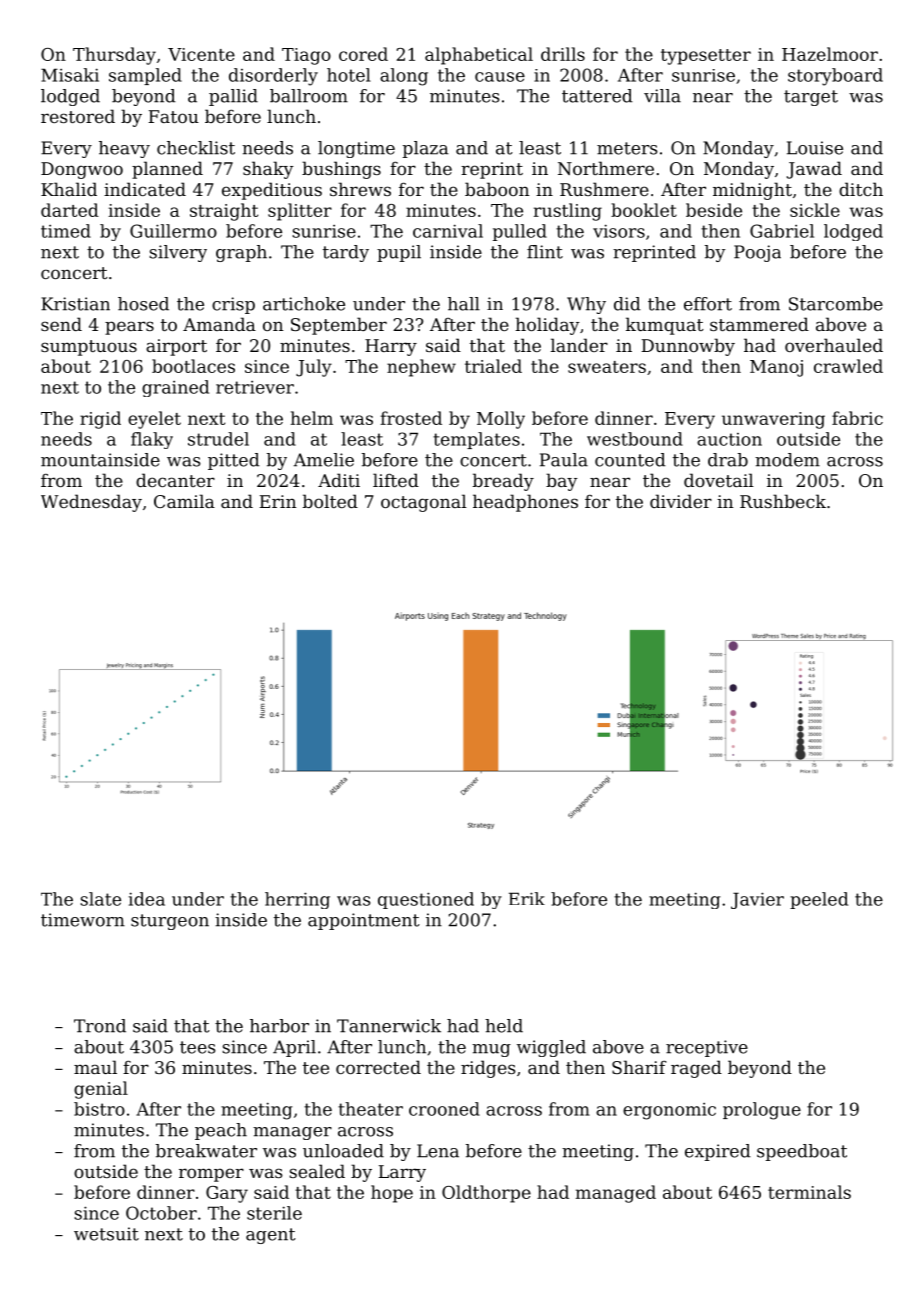 The image size is (924, 1308). Describe the element at coordinates (70, 75) in the document. I see `Misaki` at that location.
